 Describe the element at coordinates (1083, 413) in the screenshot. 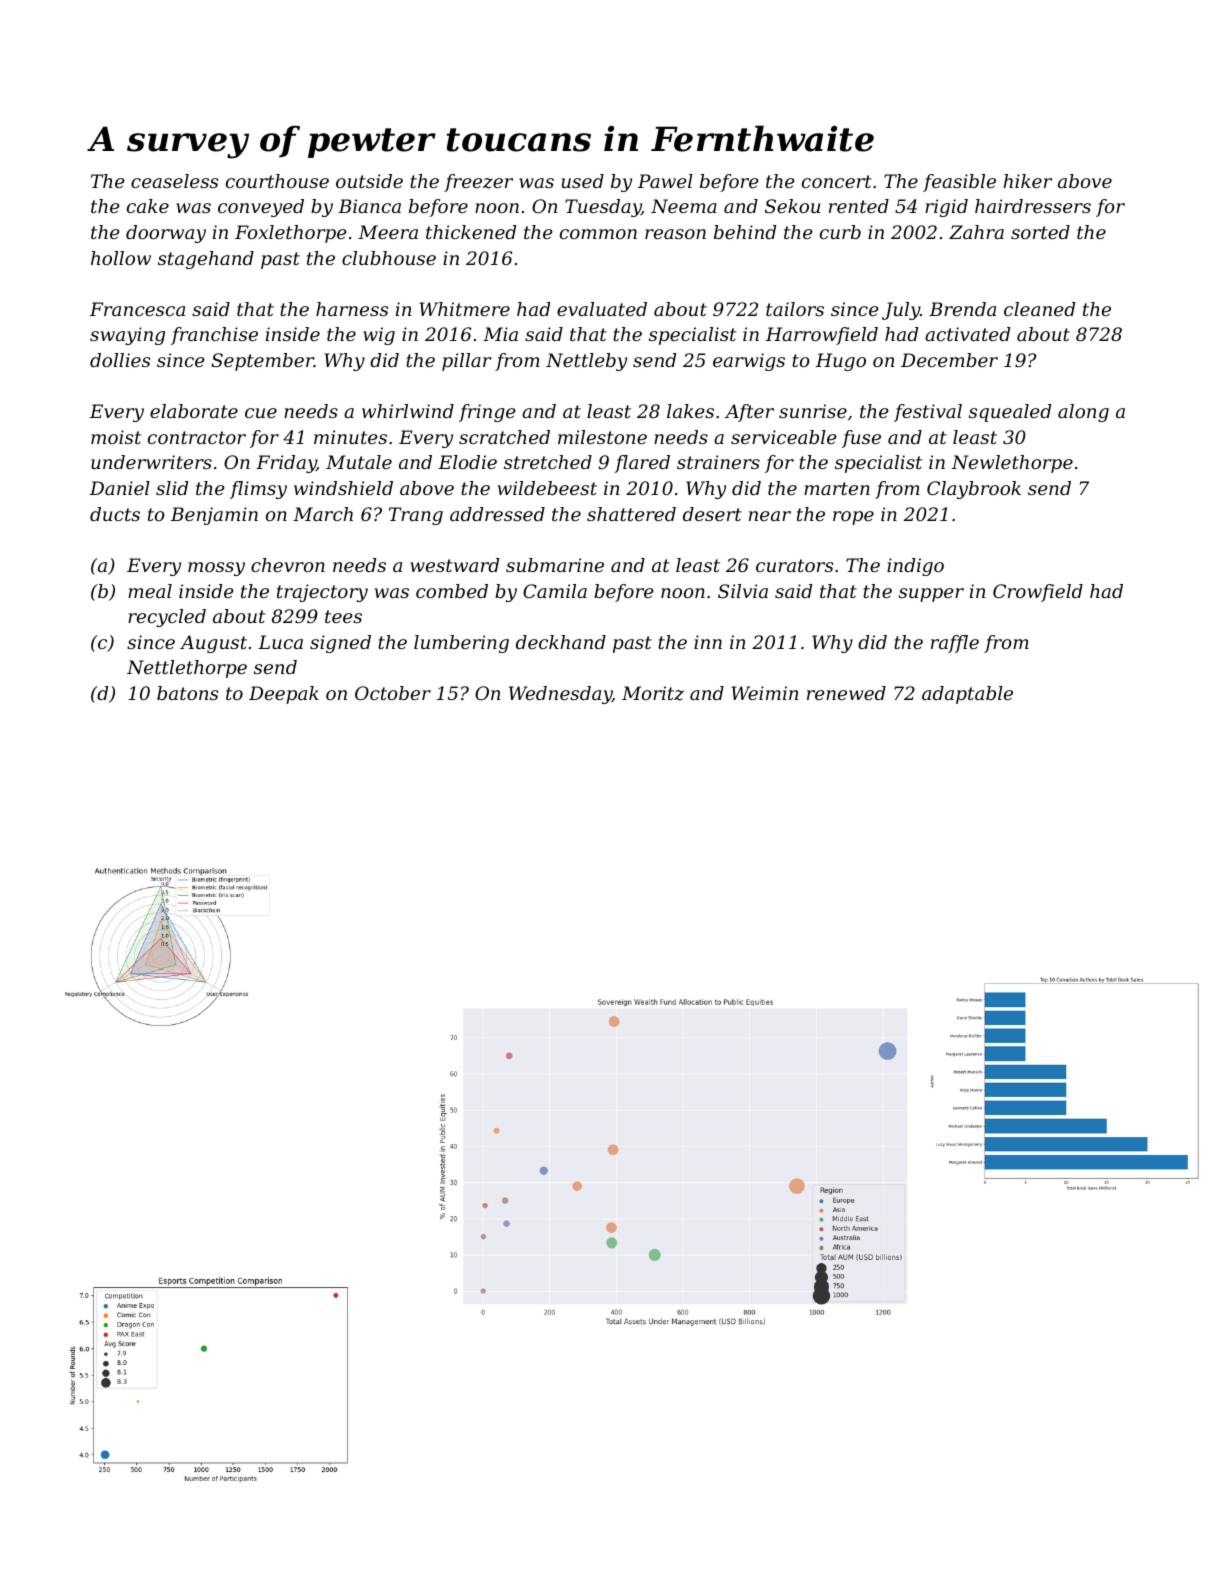

I see `along` at that location.
